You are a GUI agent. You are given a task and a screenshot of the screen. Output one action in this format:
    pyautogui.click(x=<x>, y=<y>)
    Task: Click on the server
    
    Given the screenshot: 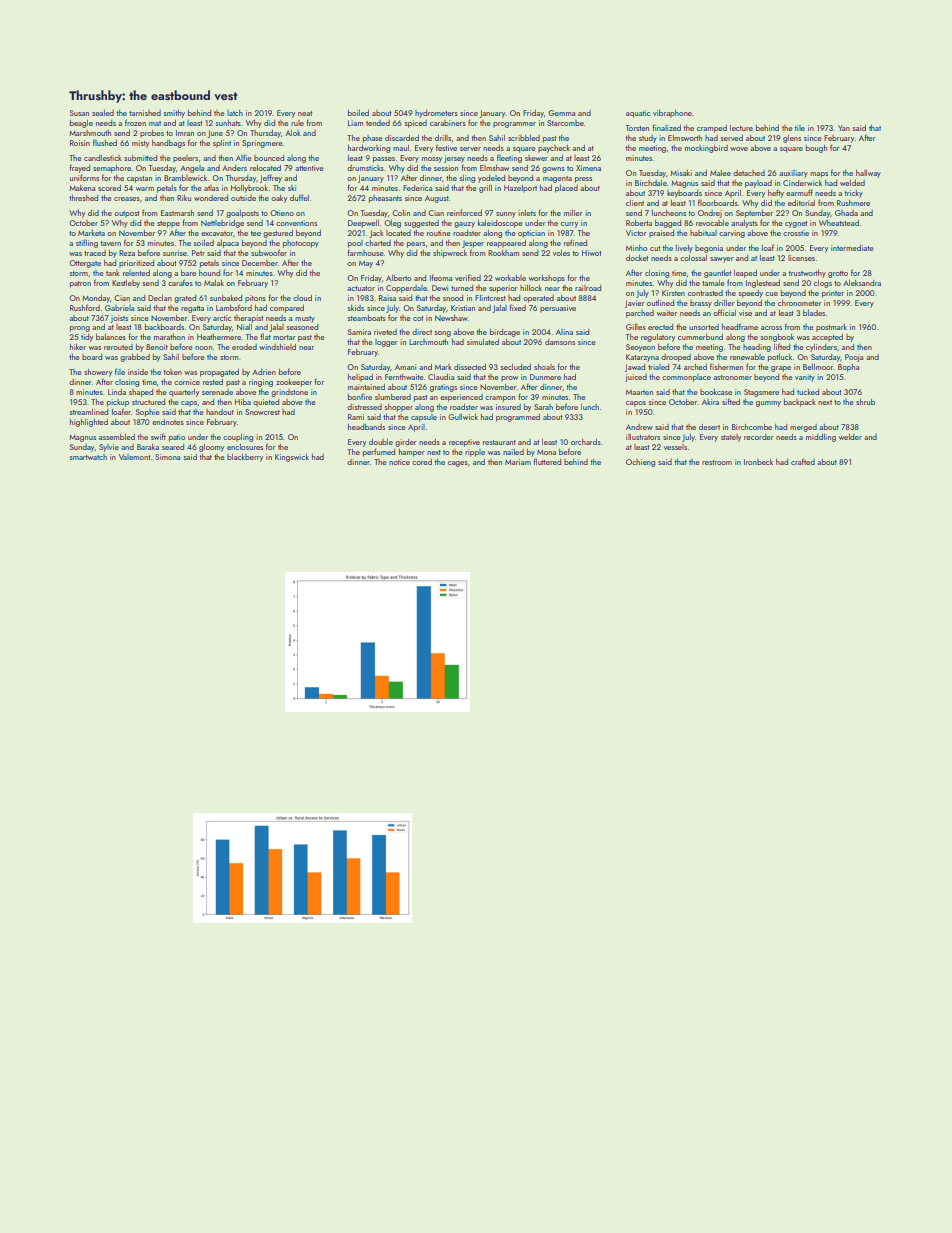 What is the action you would take?
    pyautogui.click(x=470, y=149)
